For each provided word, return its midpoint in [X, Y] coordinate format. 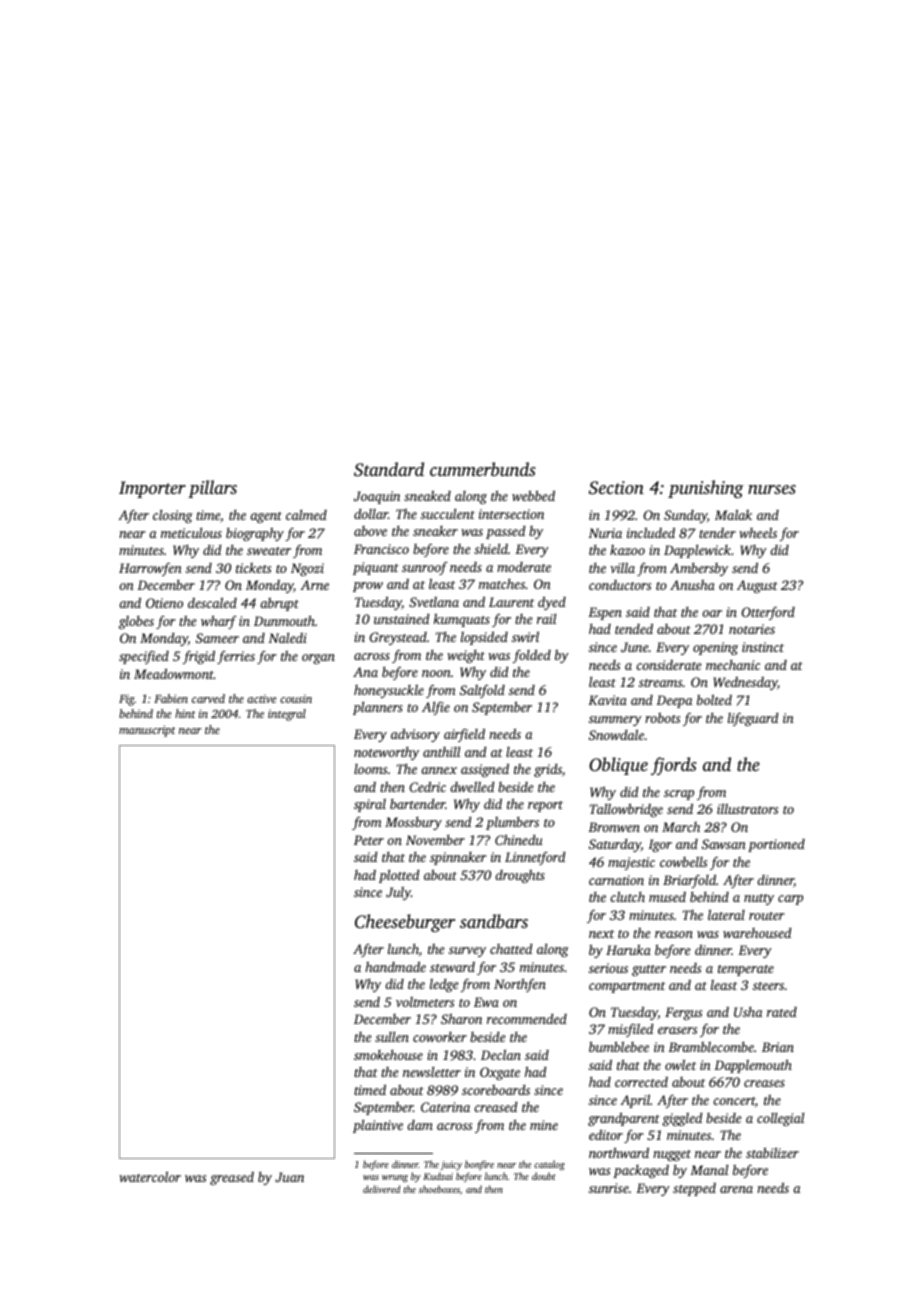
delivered [381, 1189]
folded [532, 656]
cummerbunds [483, 469]
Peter [369, 840]
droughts [520, 876]
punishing [706, 489]
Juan [289, 1177]
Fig [126, 700]
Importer [152, 489]
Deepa [674, 701]
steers [768, 986]
